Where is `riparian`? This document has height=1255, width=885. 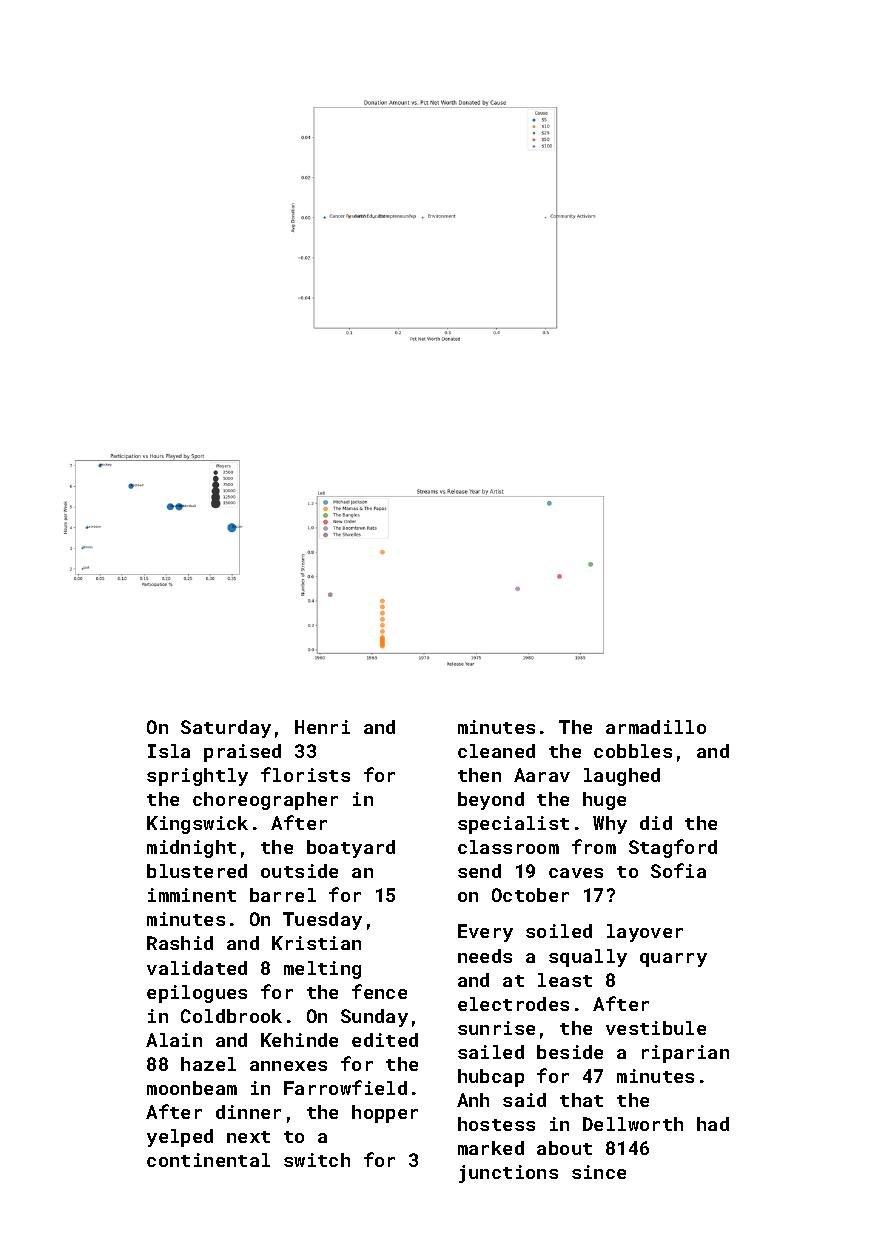 riparian is located at coordinates (685, 1054).
